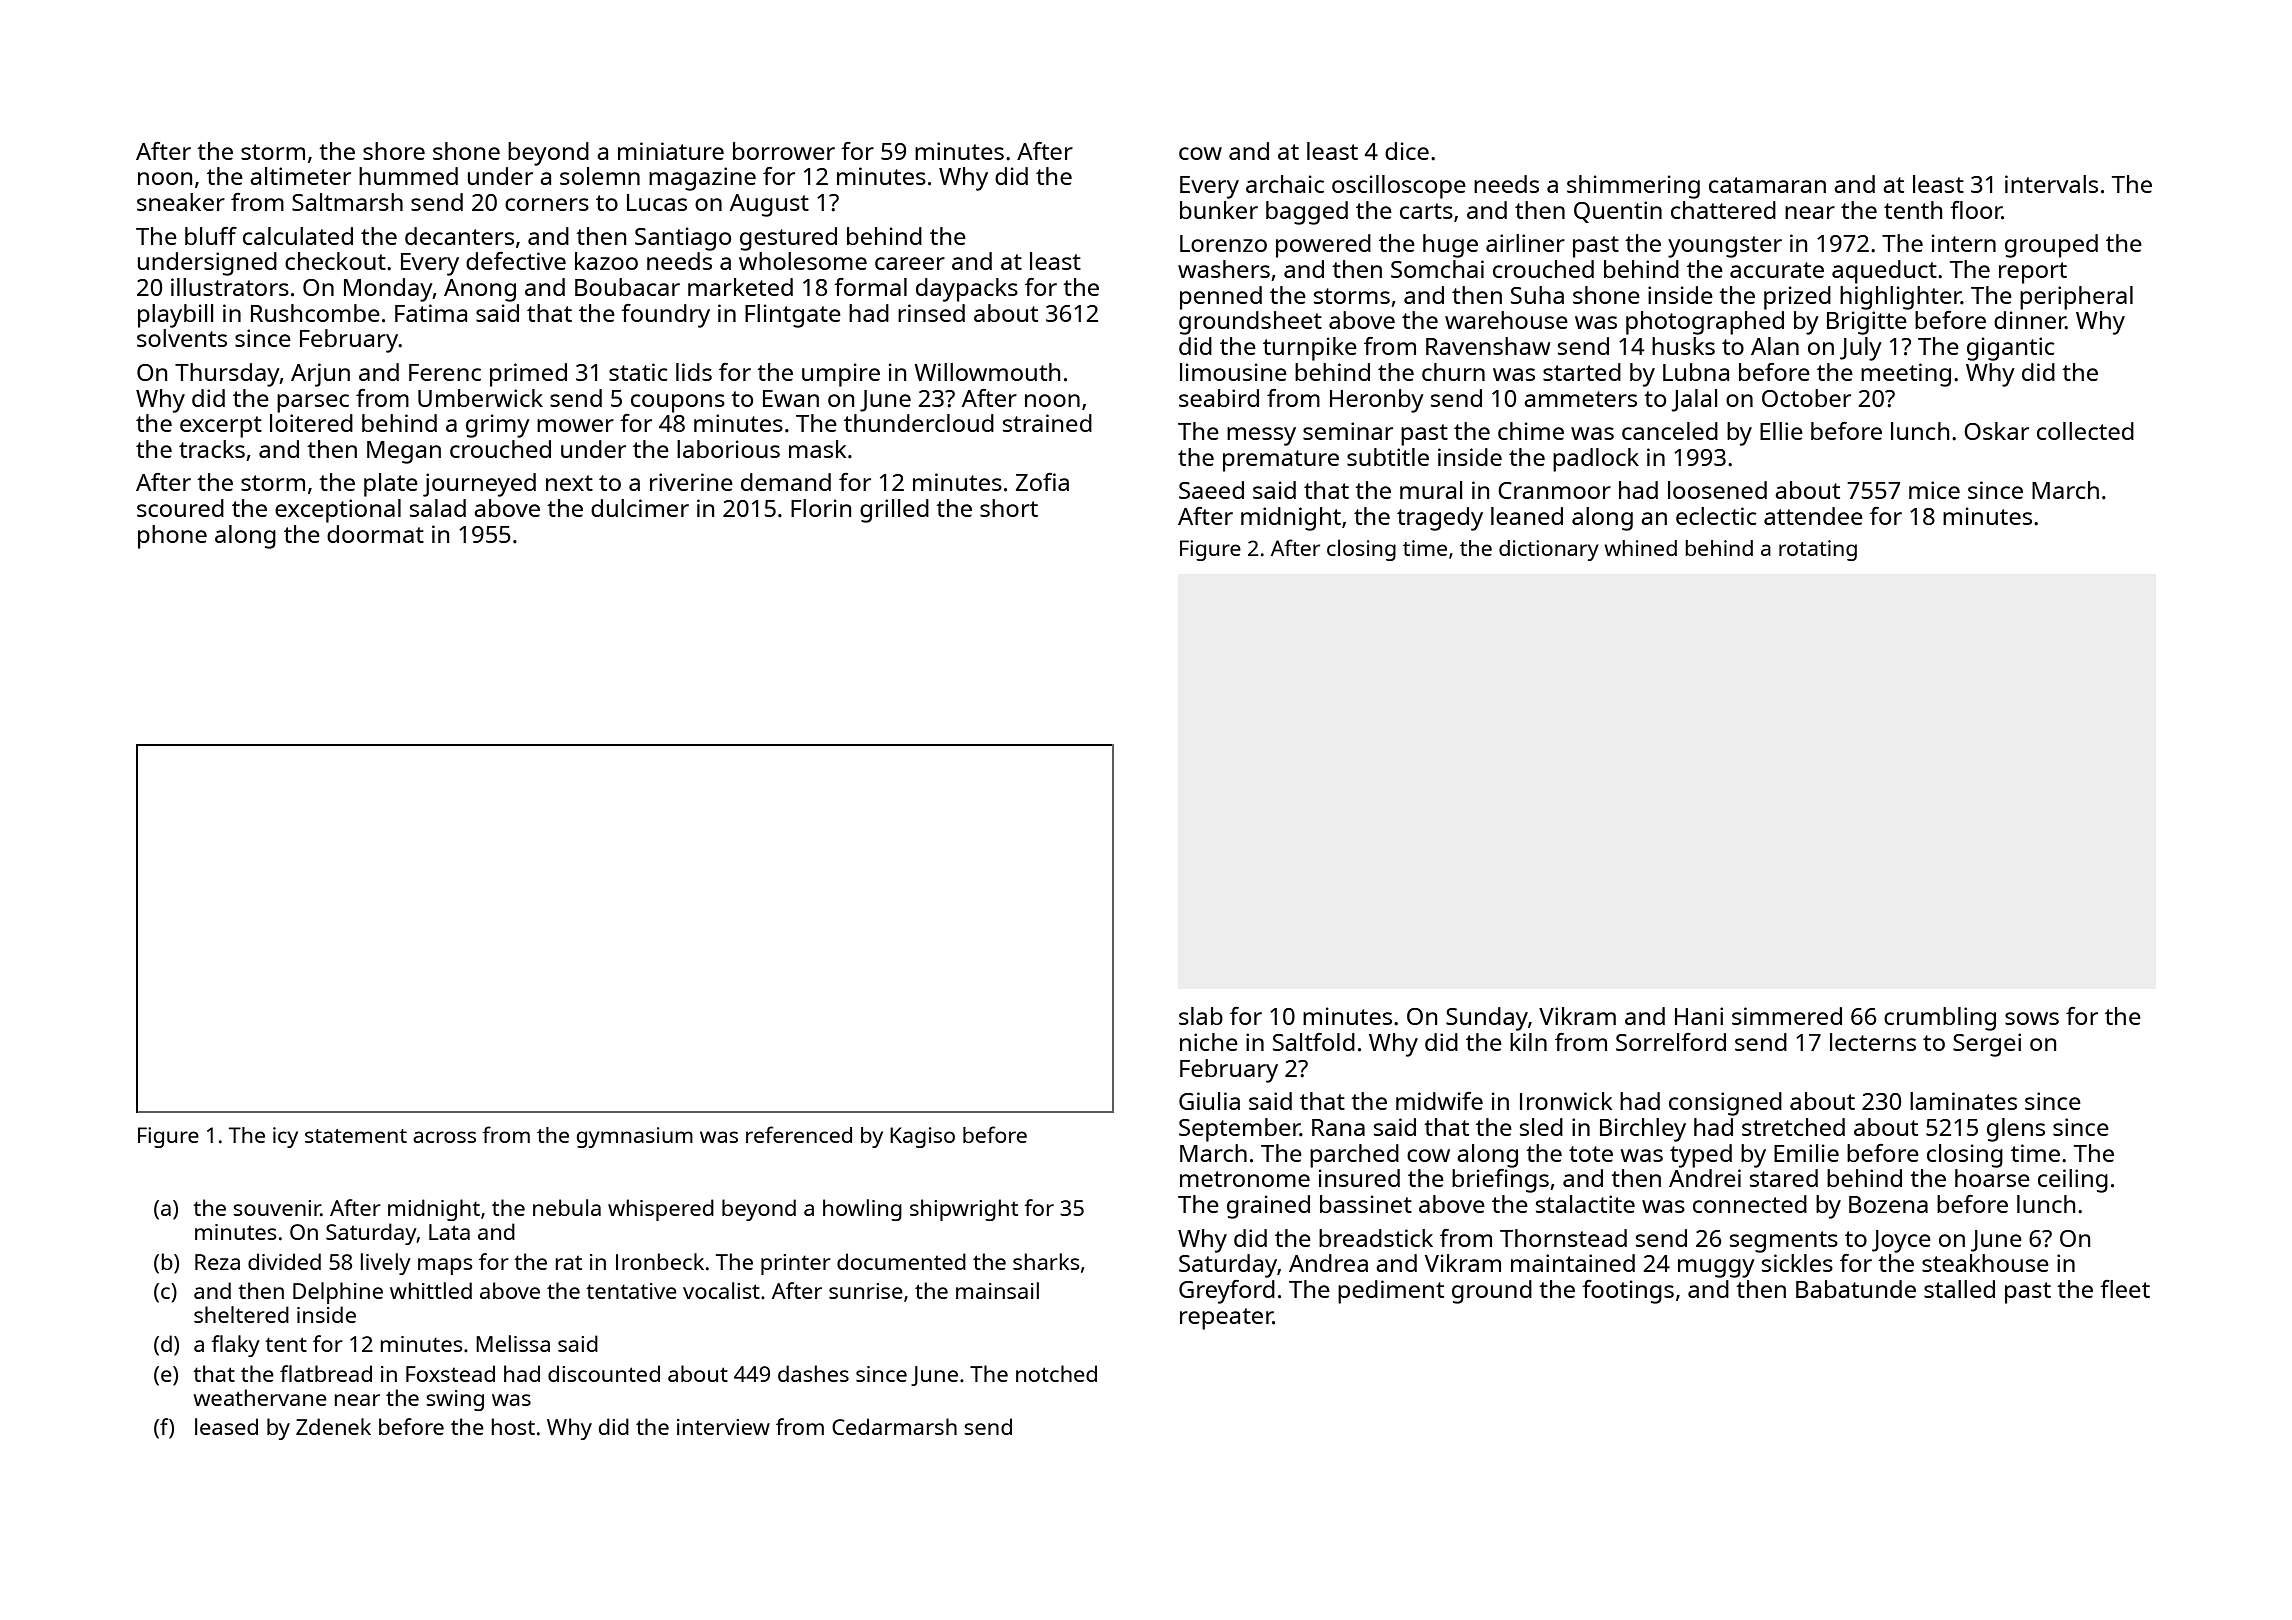 The image size is (2292, 1620). I want to click on doormat, so click(375, 534).
